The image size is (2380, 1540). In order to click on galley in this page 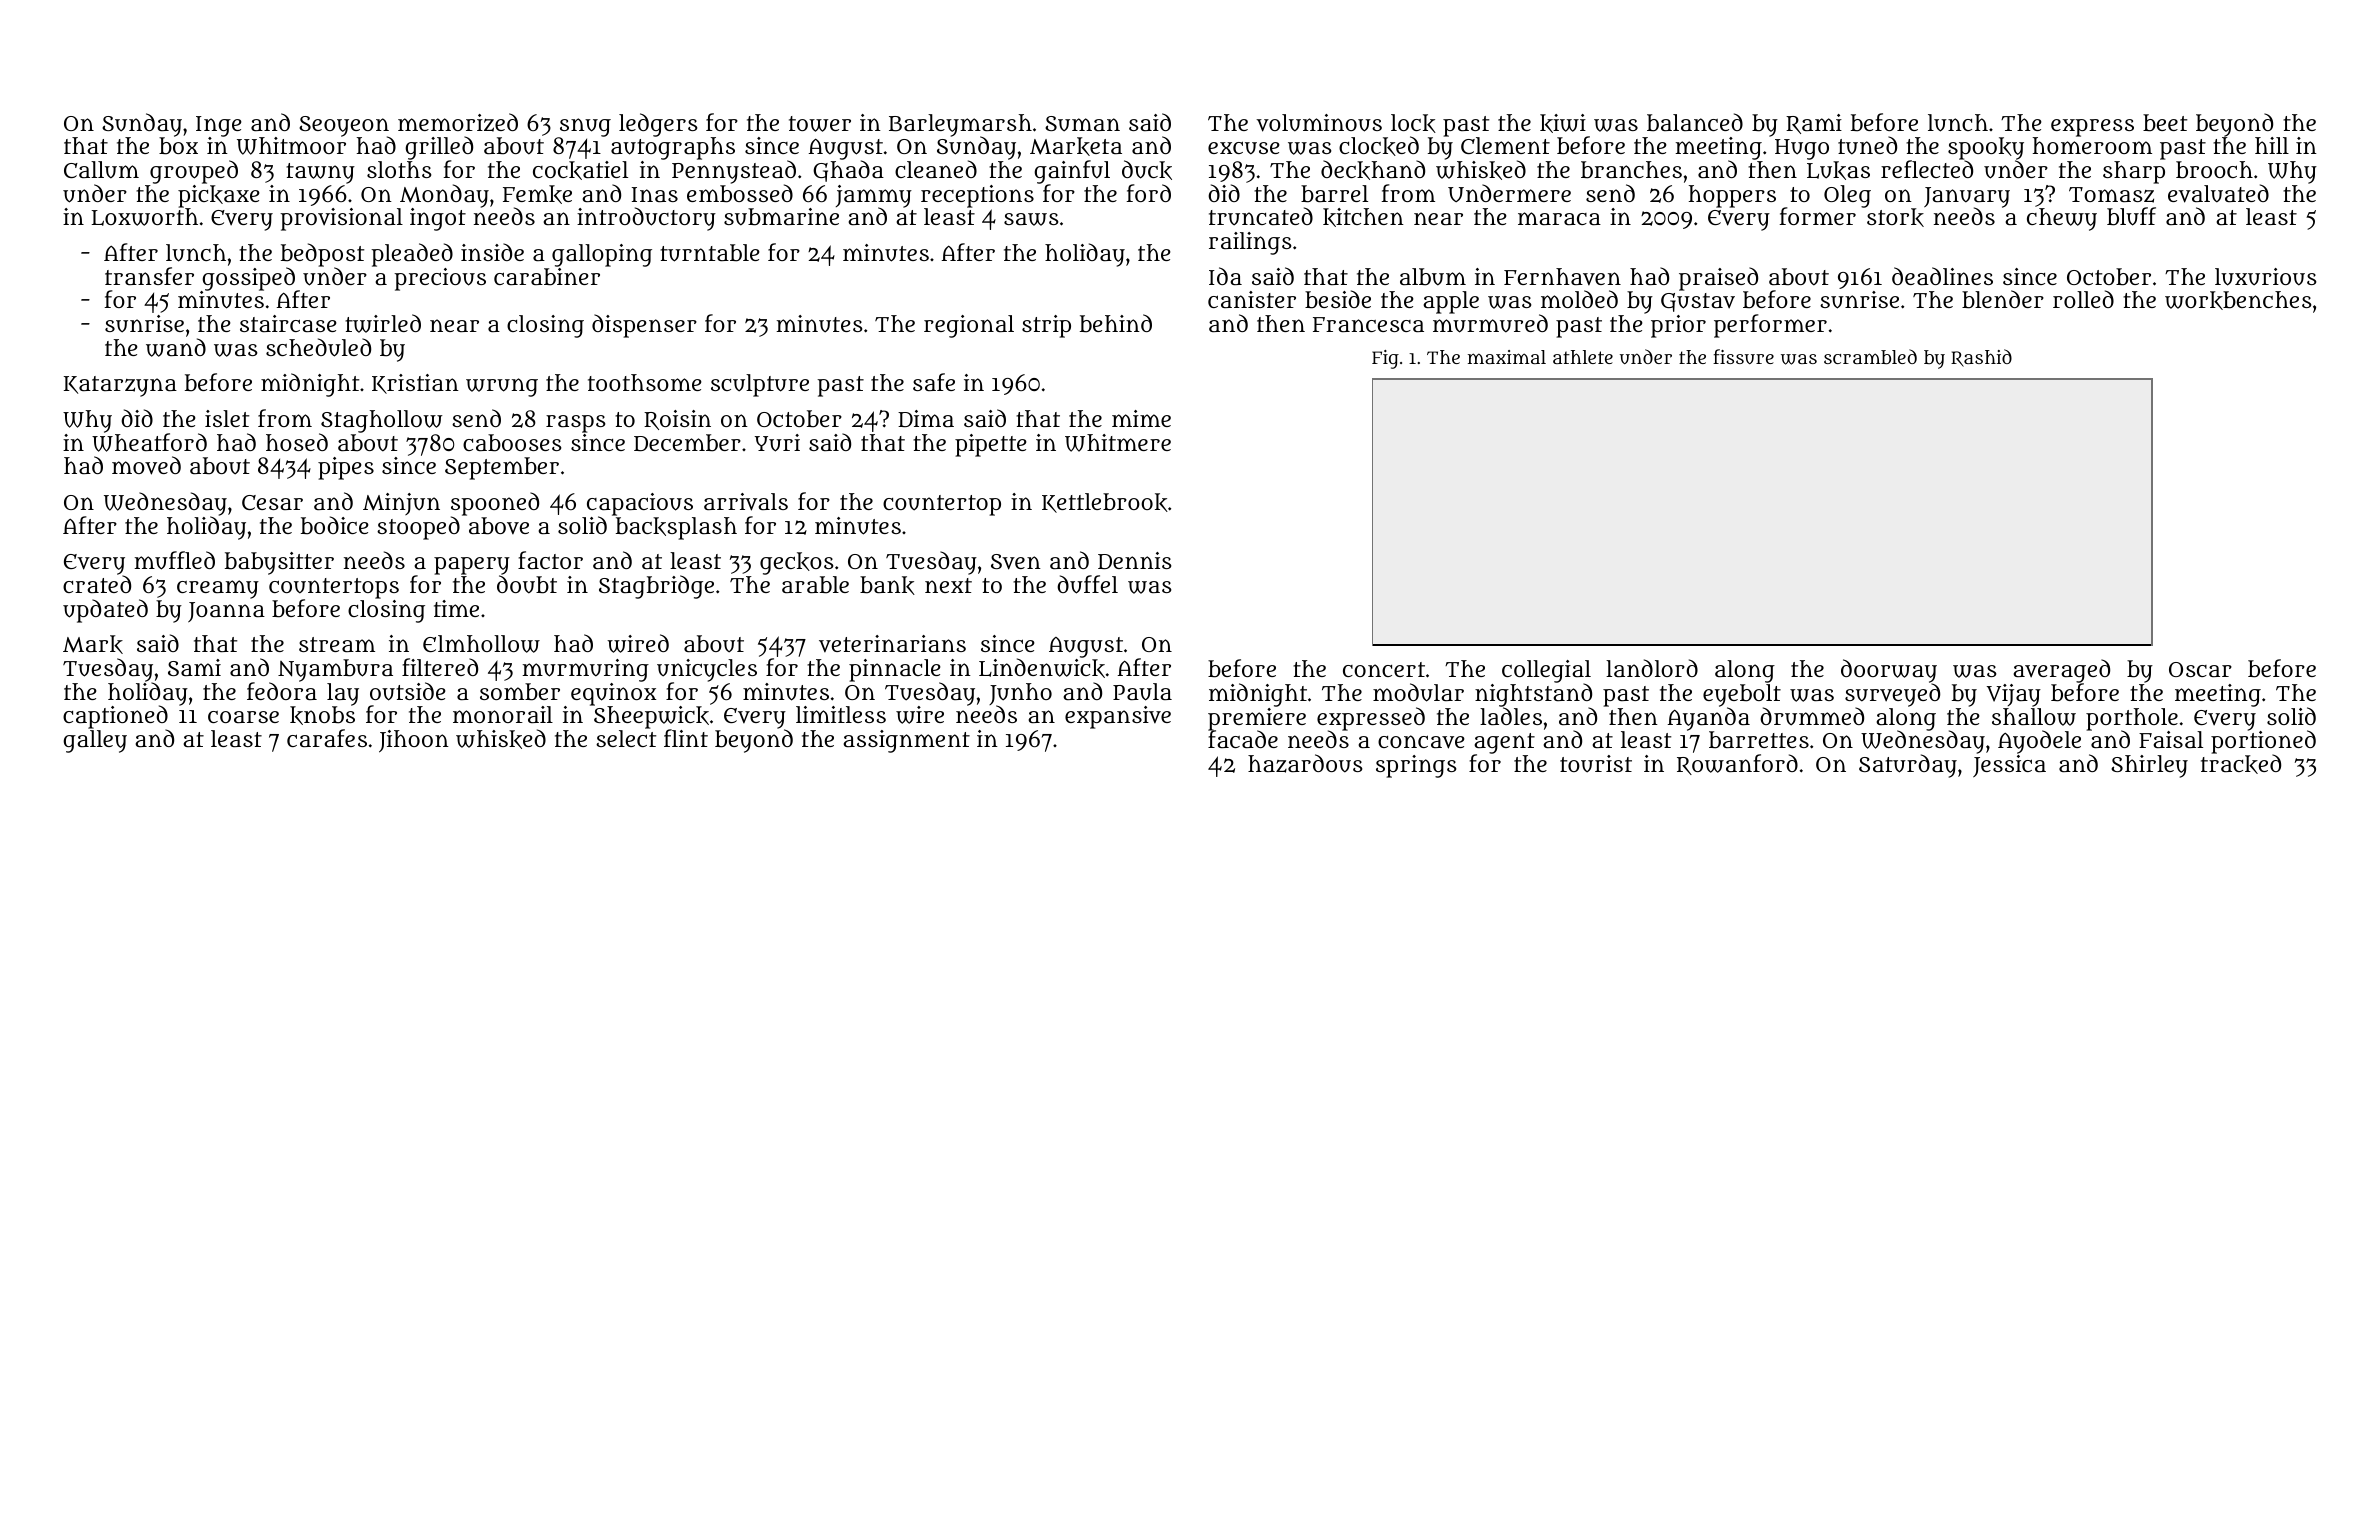, I will do `click(95, 741)`.
